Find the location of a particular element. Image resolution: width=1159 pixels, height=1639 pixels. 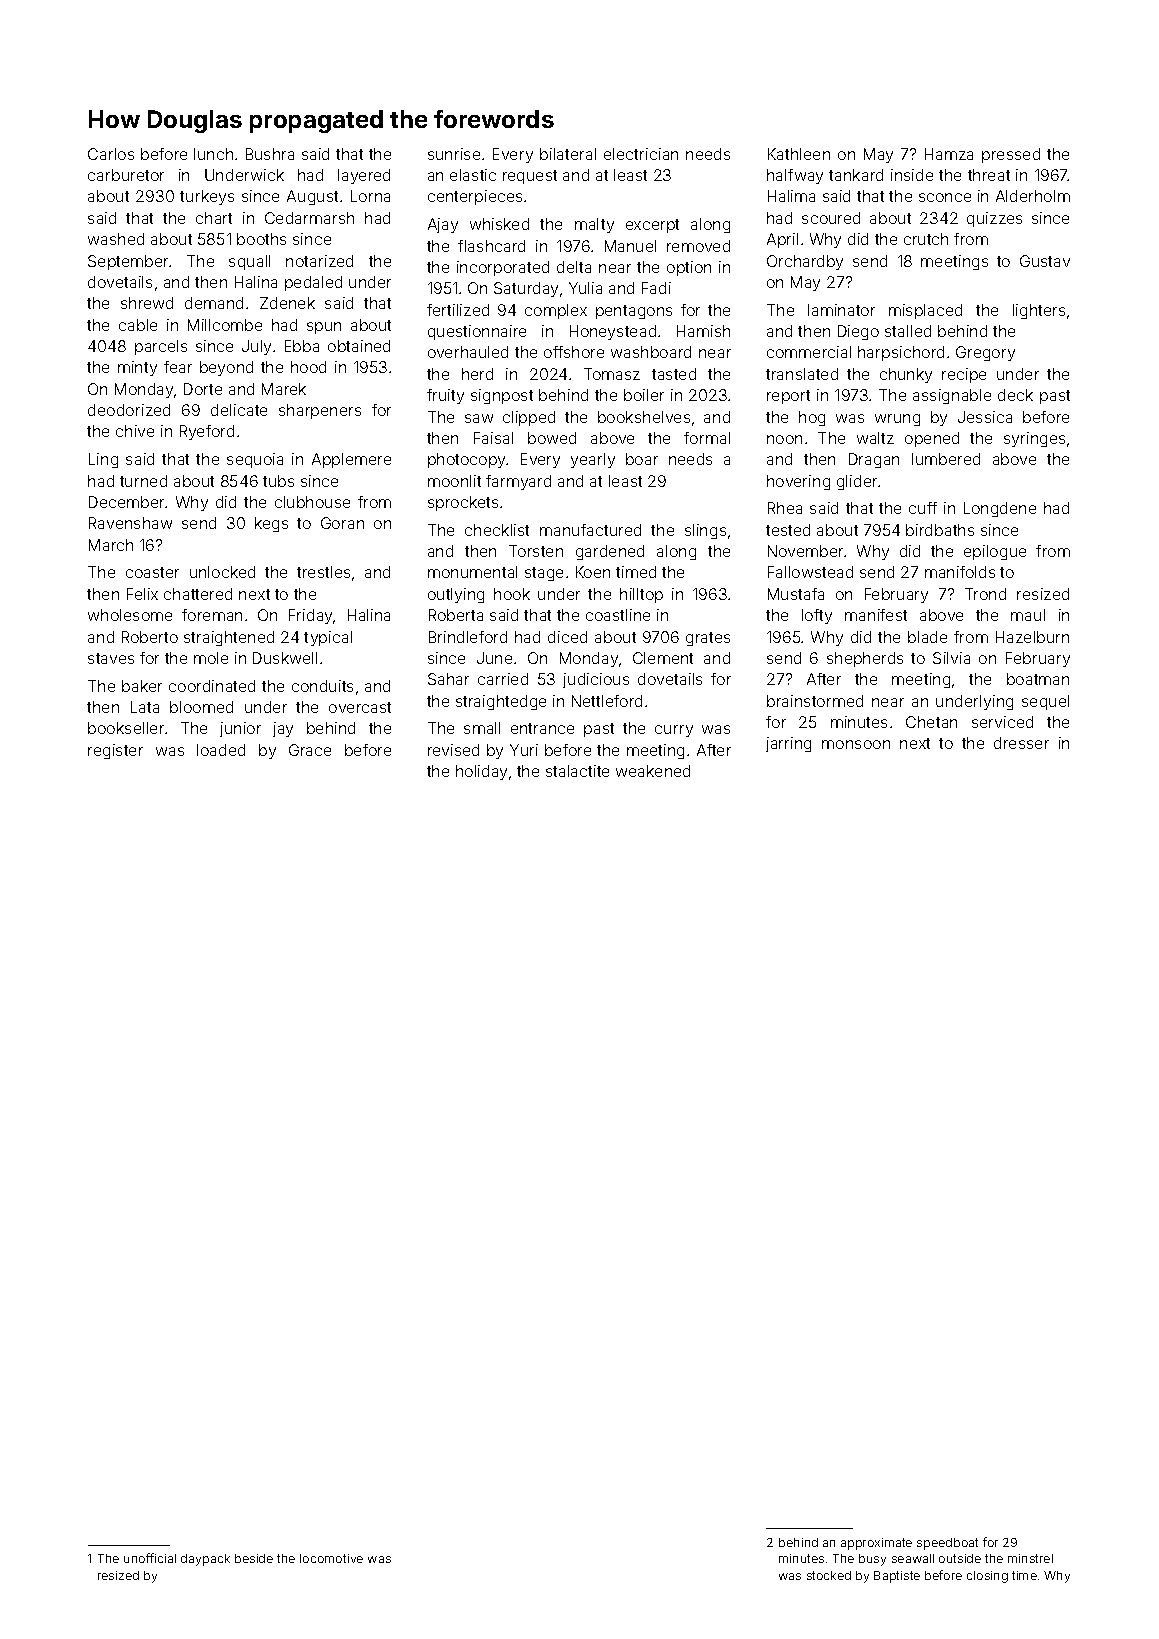

Baptiste is located at coordinates (897, 1577).
